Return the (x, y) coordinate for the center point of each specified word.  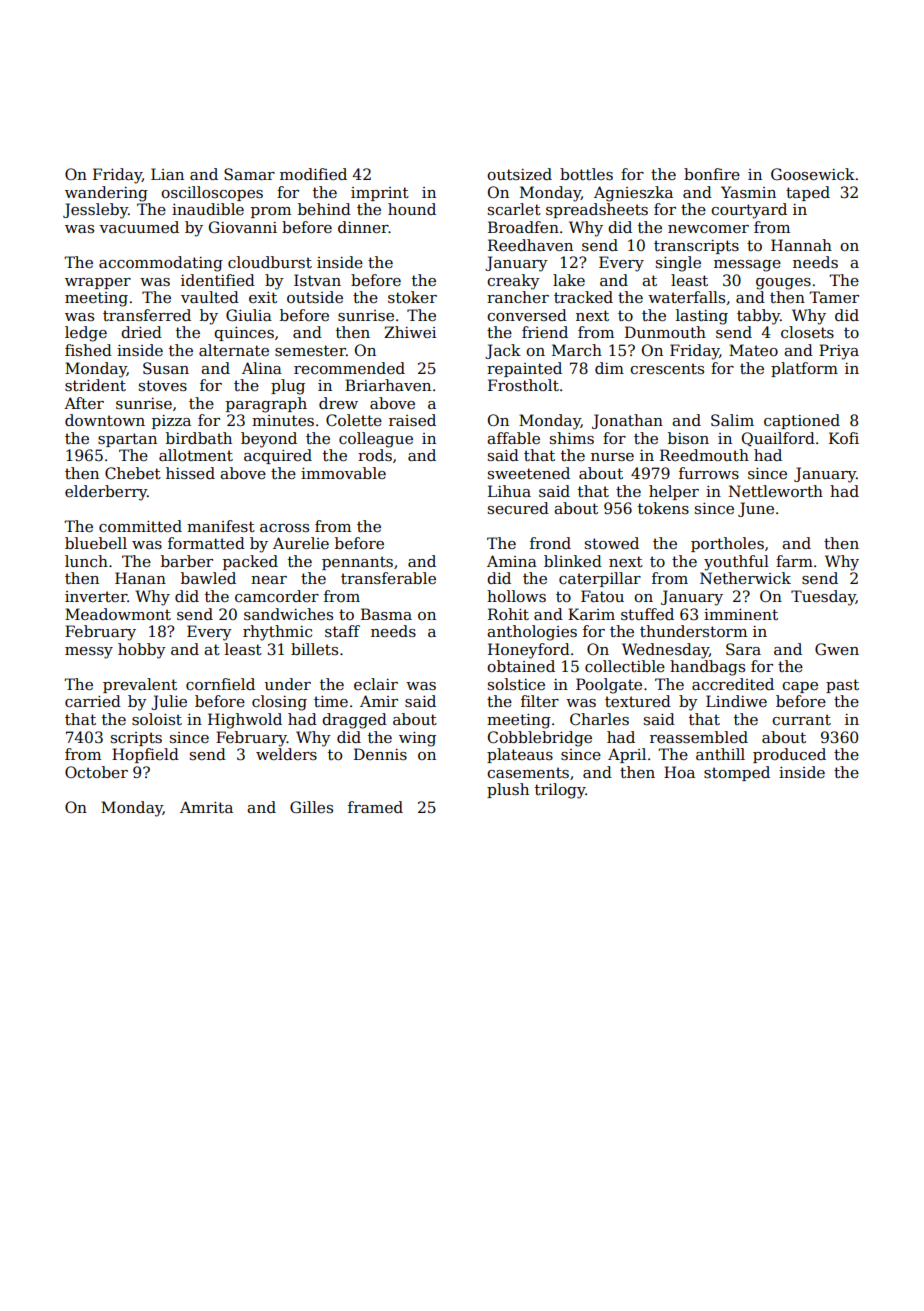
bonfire (712, 174)
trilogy (560, 791)
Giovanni (243, 227)
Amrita (206, 807)
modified (313, 174)
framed (375, 807)
